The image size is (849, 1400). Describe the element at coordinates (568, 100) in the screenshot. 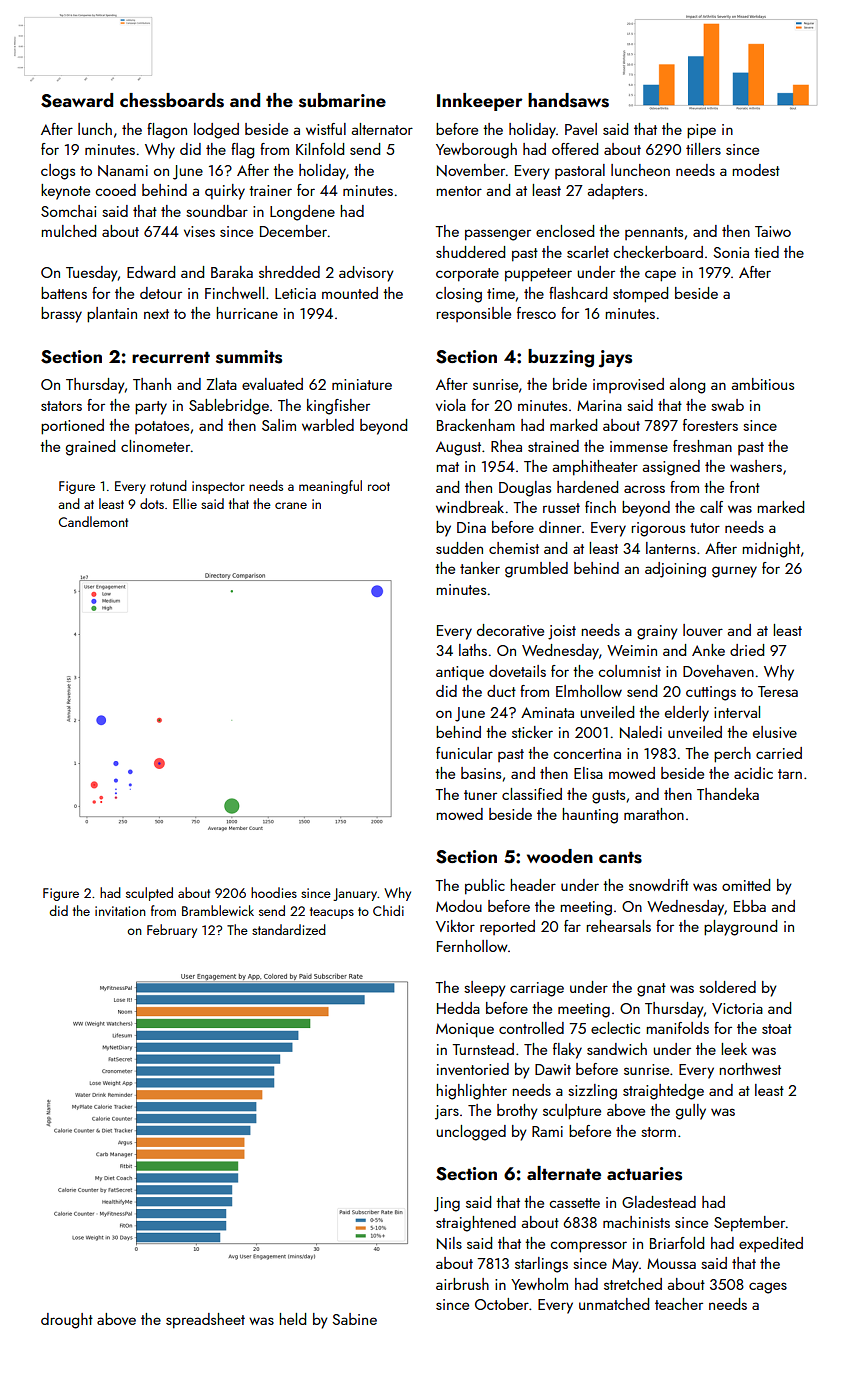

I see `handsaws` at that location.
